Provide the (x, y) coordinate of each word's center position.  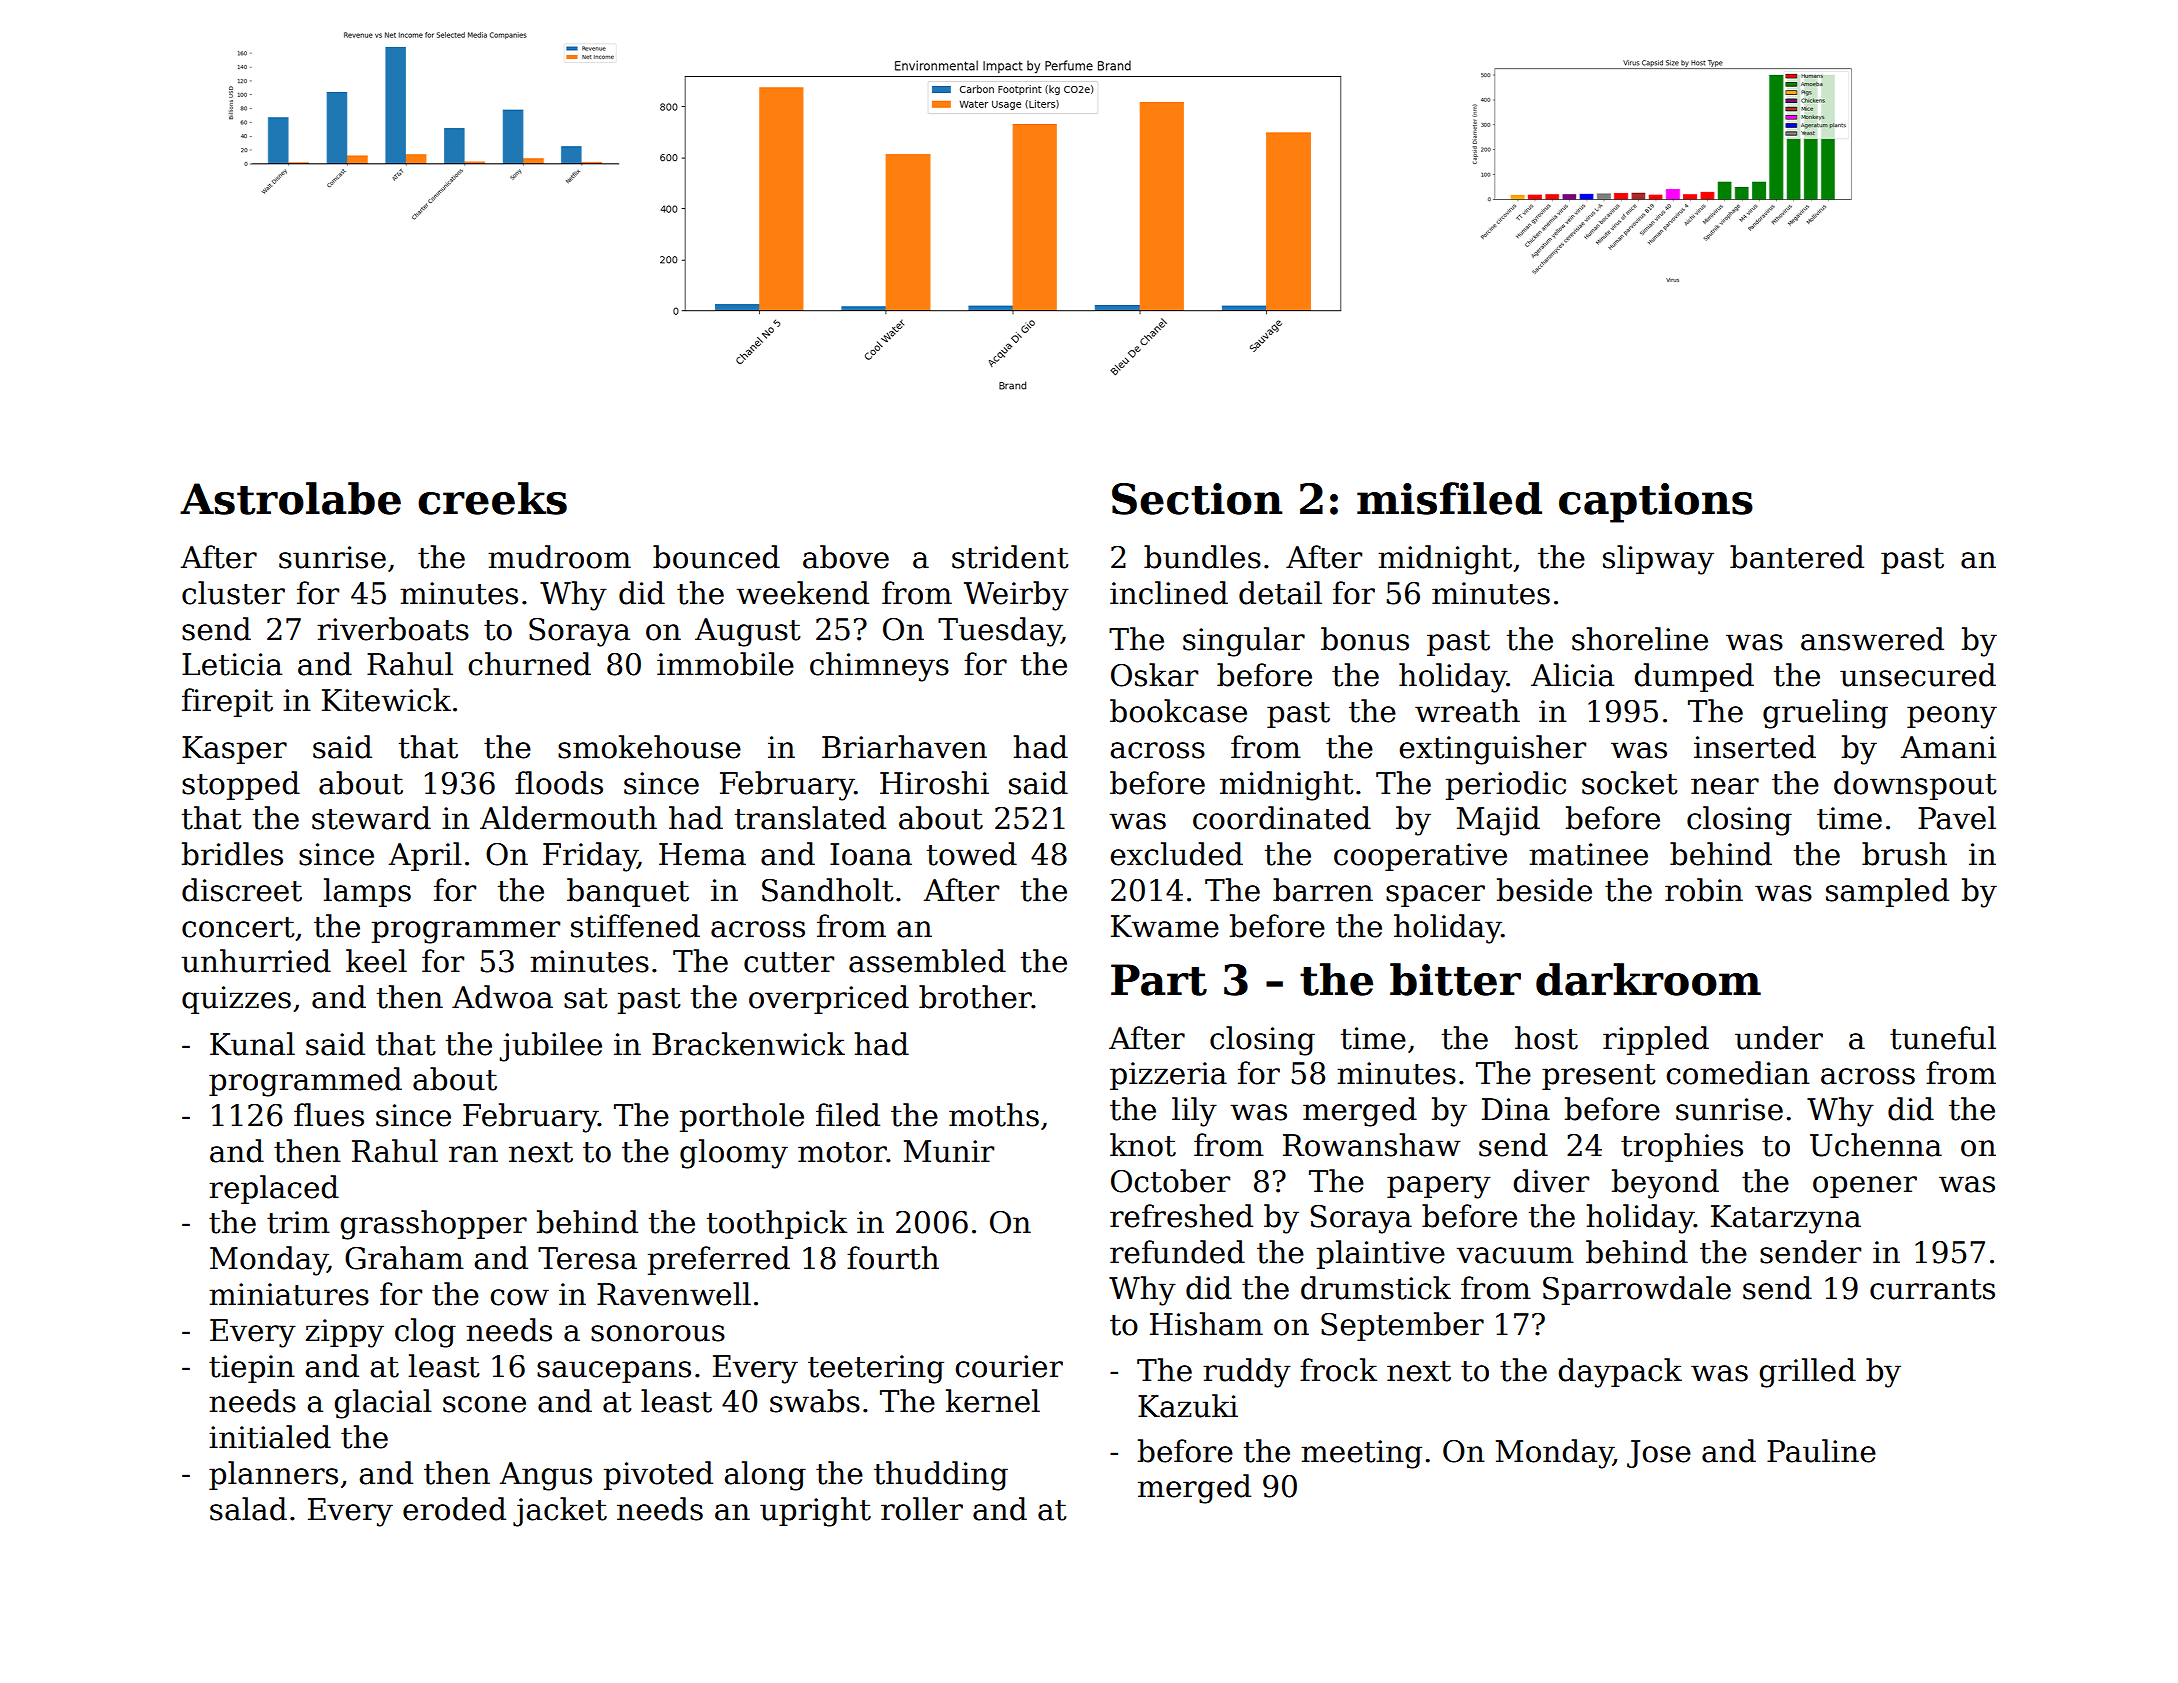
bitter (1455, 979)
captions (1656, 503)
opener (1865, 1187)
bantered (1797, 557)
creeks (492, 498)
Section (1197, 499)
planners (273, 1475)
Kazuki (1188, 1406)
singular (1244, 642)
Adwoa (502, 997)
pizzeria (1168, 1076)
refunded (1177, 1252)
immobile (725, 664)
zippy (345, 1333)
